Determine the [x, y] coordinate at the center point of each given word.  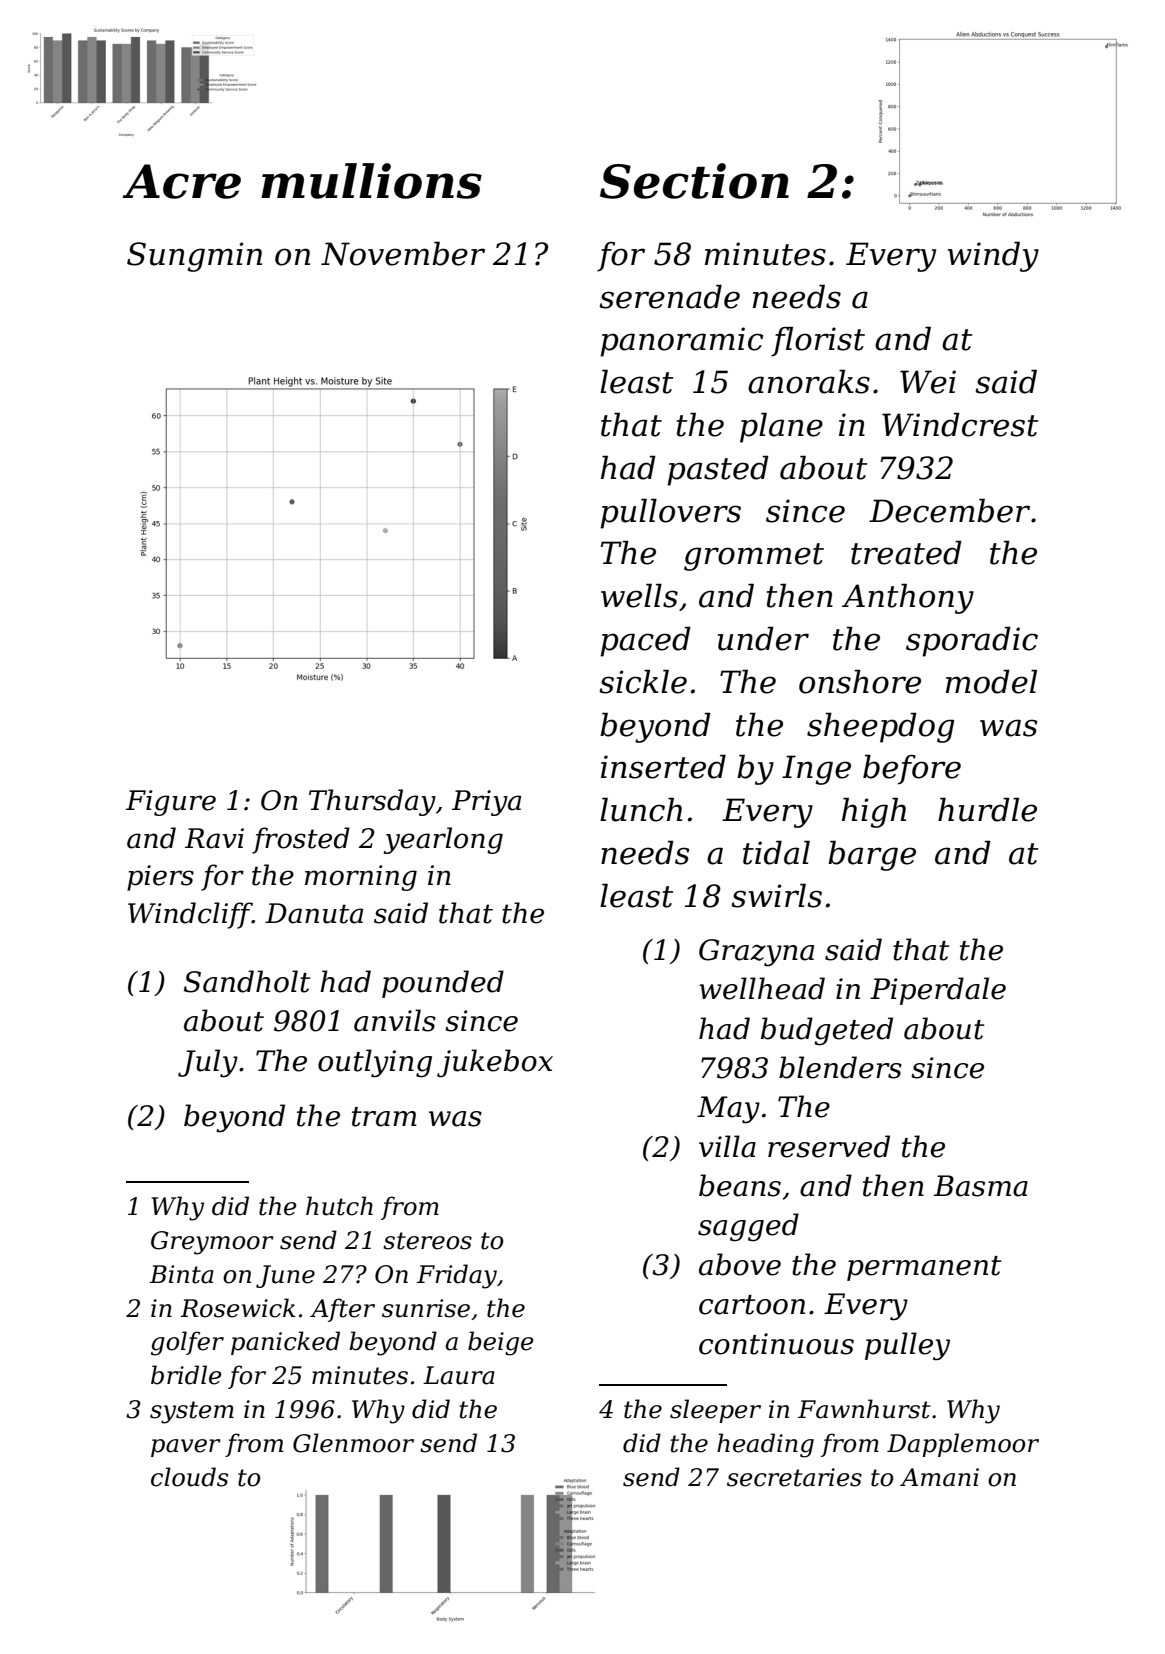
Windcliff [190, 915]
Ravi [214, 838]
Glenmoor [353, 1443]
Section [694, 181]
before [912, 769]
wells [639, 595]
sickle [643, 681]
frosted [301, 840]
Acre [182, 181]
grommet [754, 557]
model [991, 681]
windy [993, 256]
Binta [181, 1274]
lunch [641, 809]
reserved [829, 1146]
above [740, 1264]
